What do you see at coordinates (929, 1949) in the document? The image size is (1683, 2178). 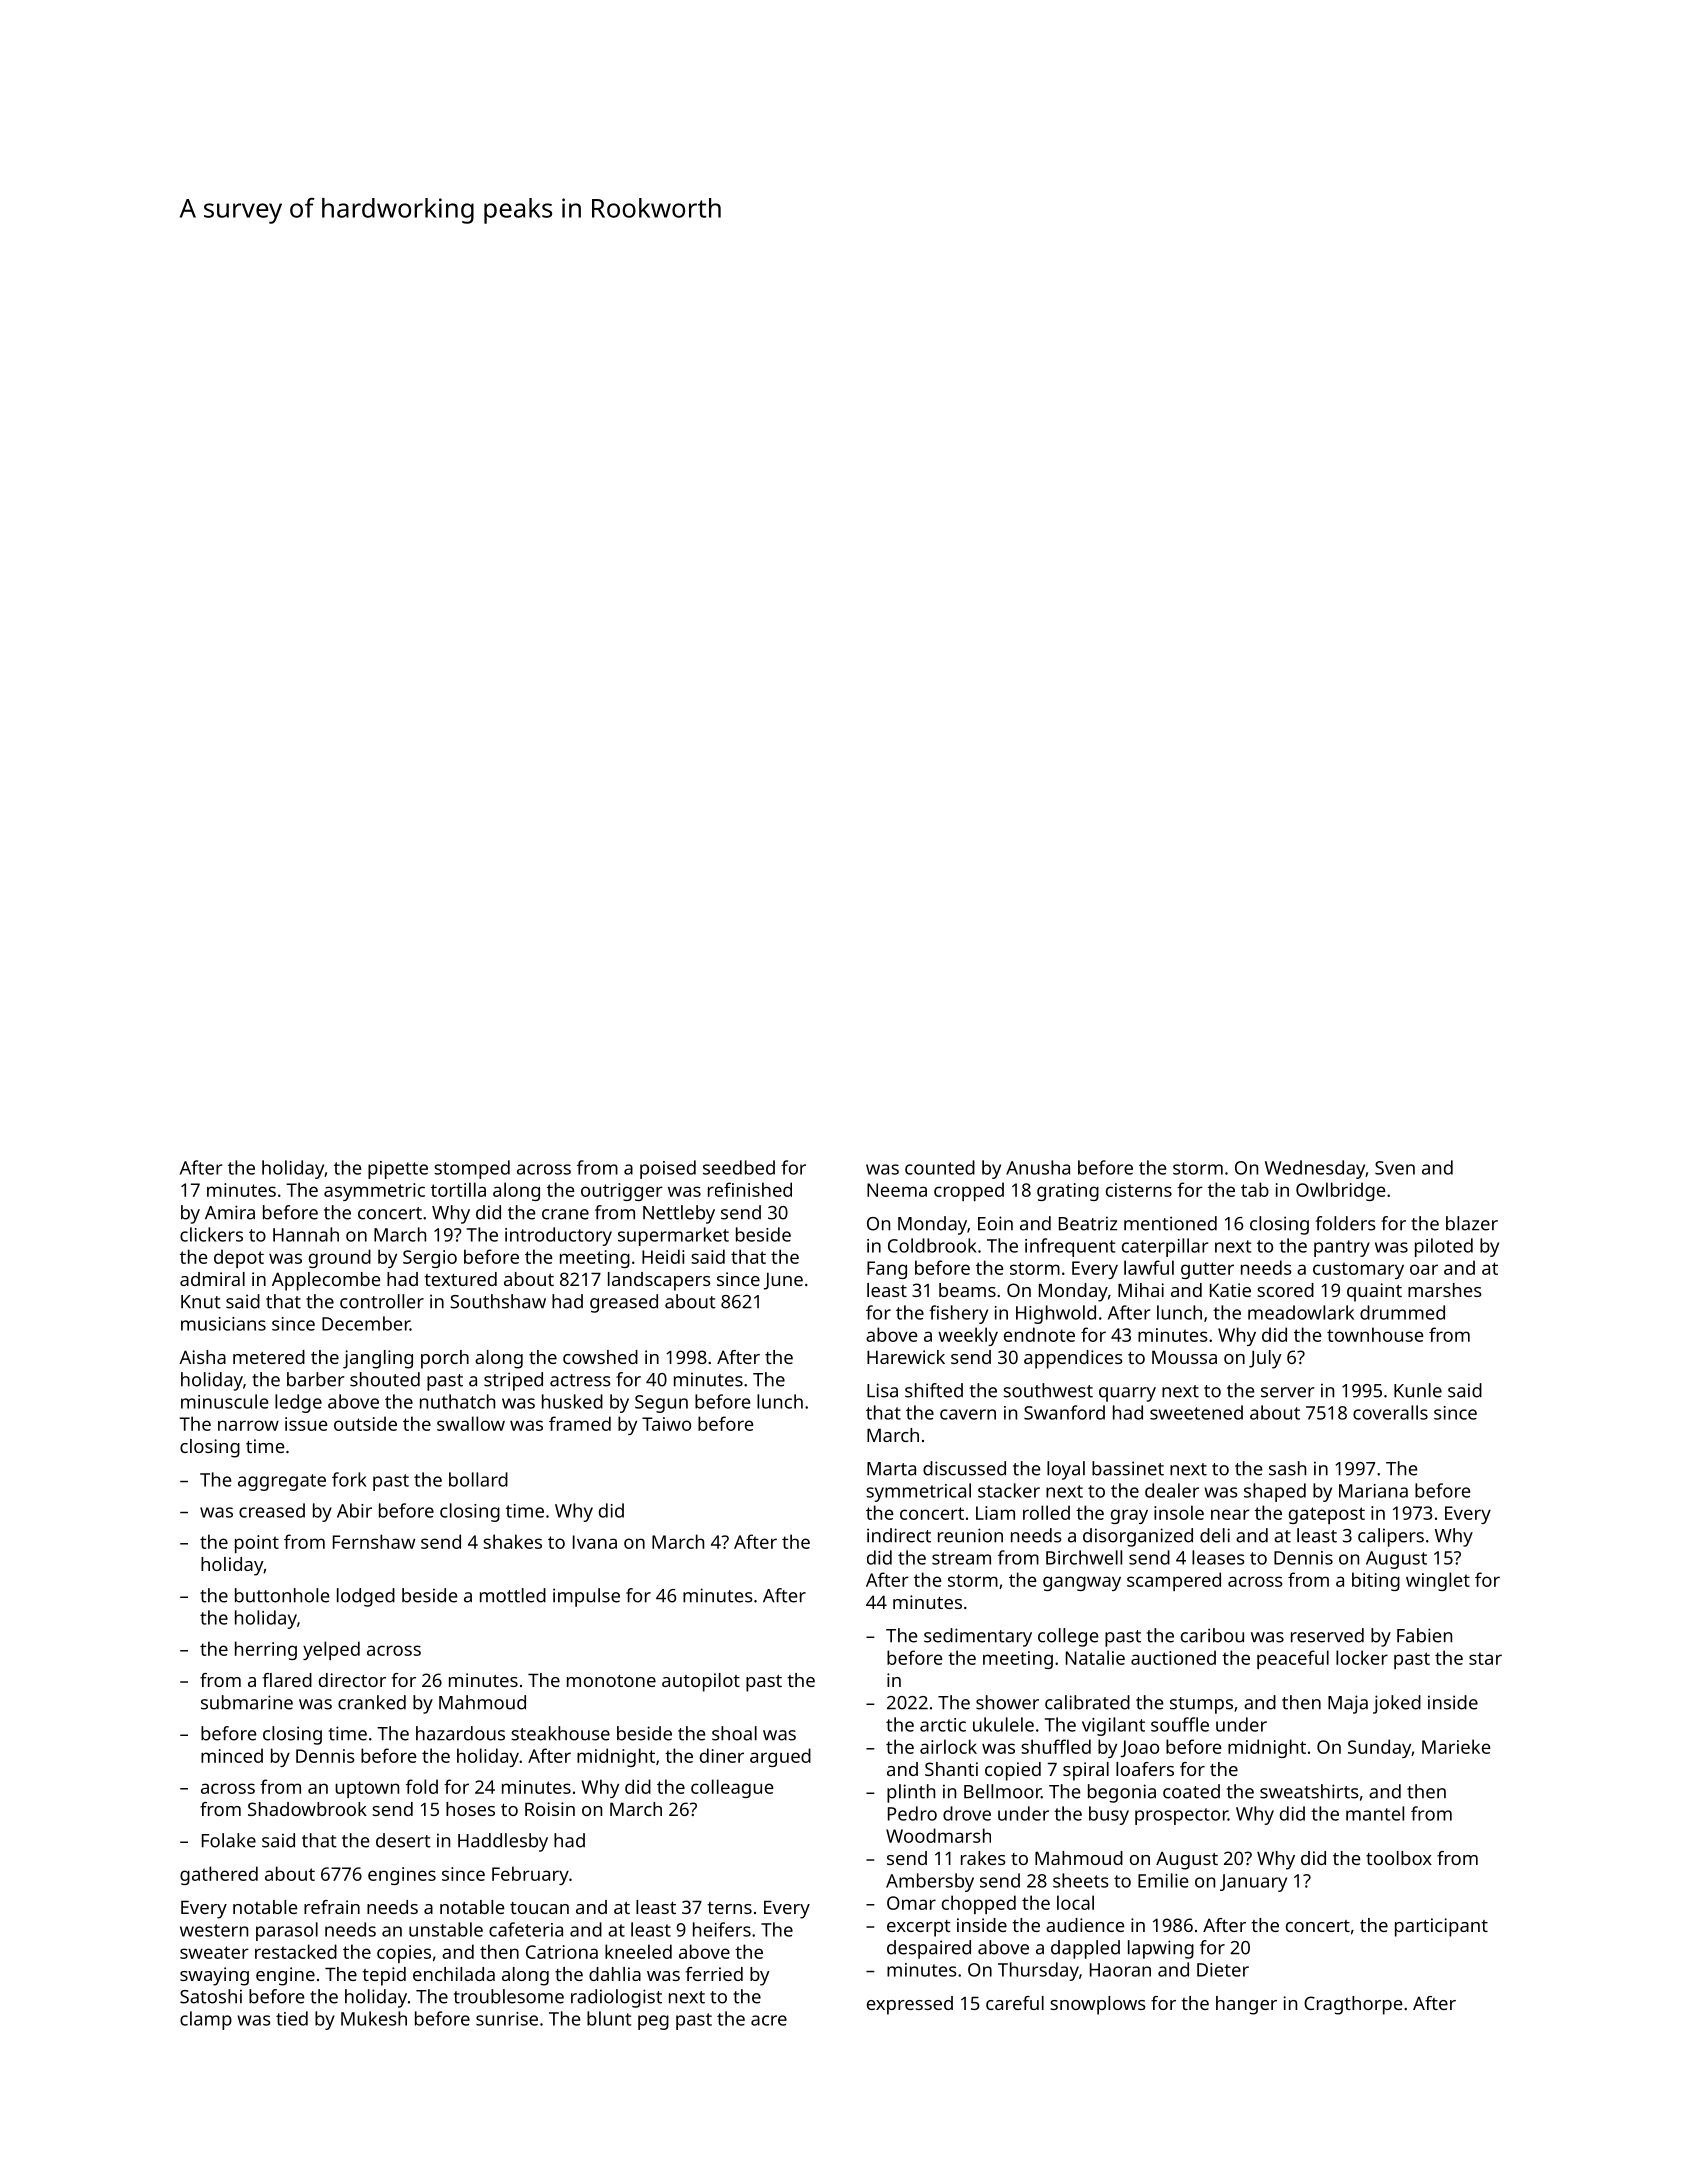 I see `despaired` at bounding box center [929, 1949].
